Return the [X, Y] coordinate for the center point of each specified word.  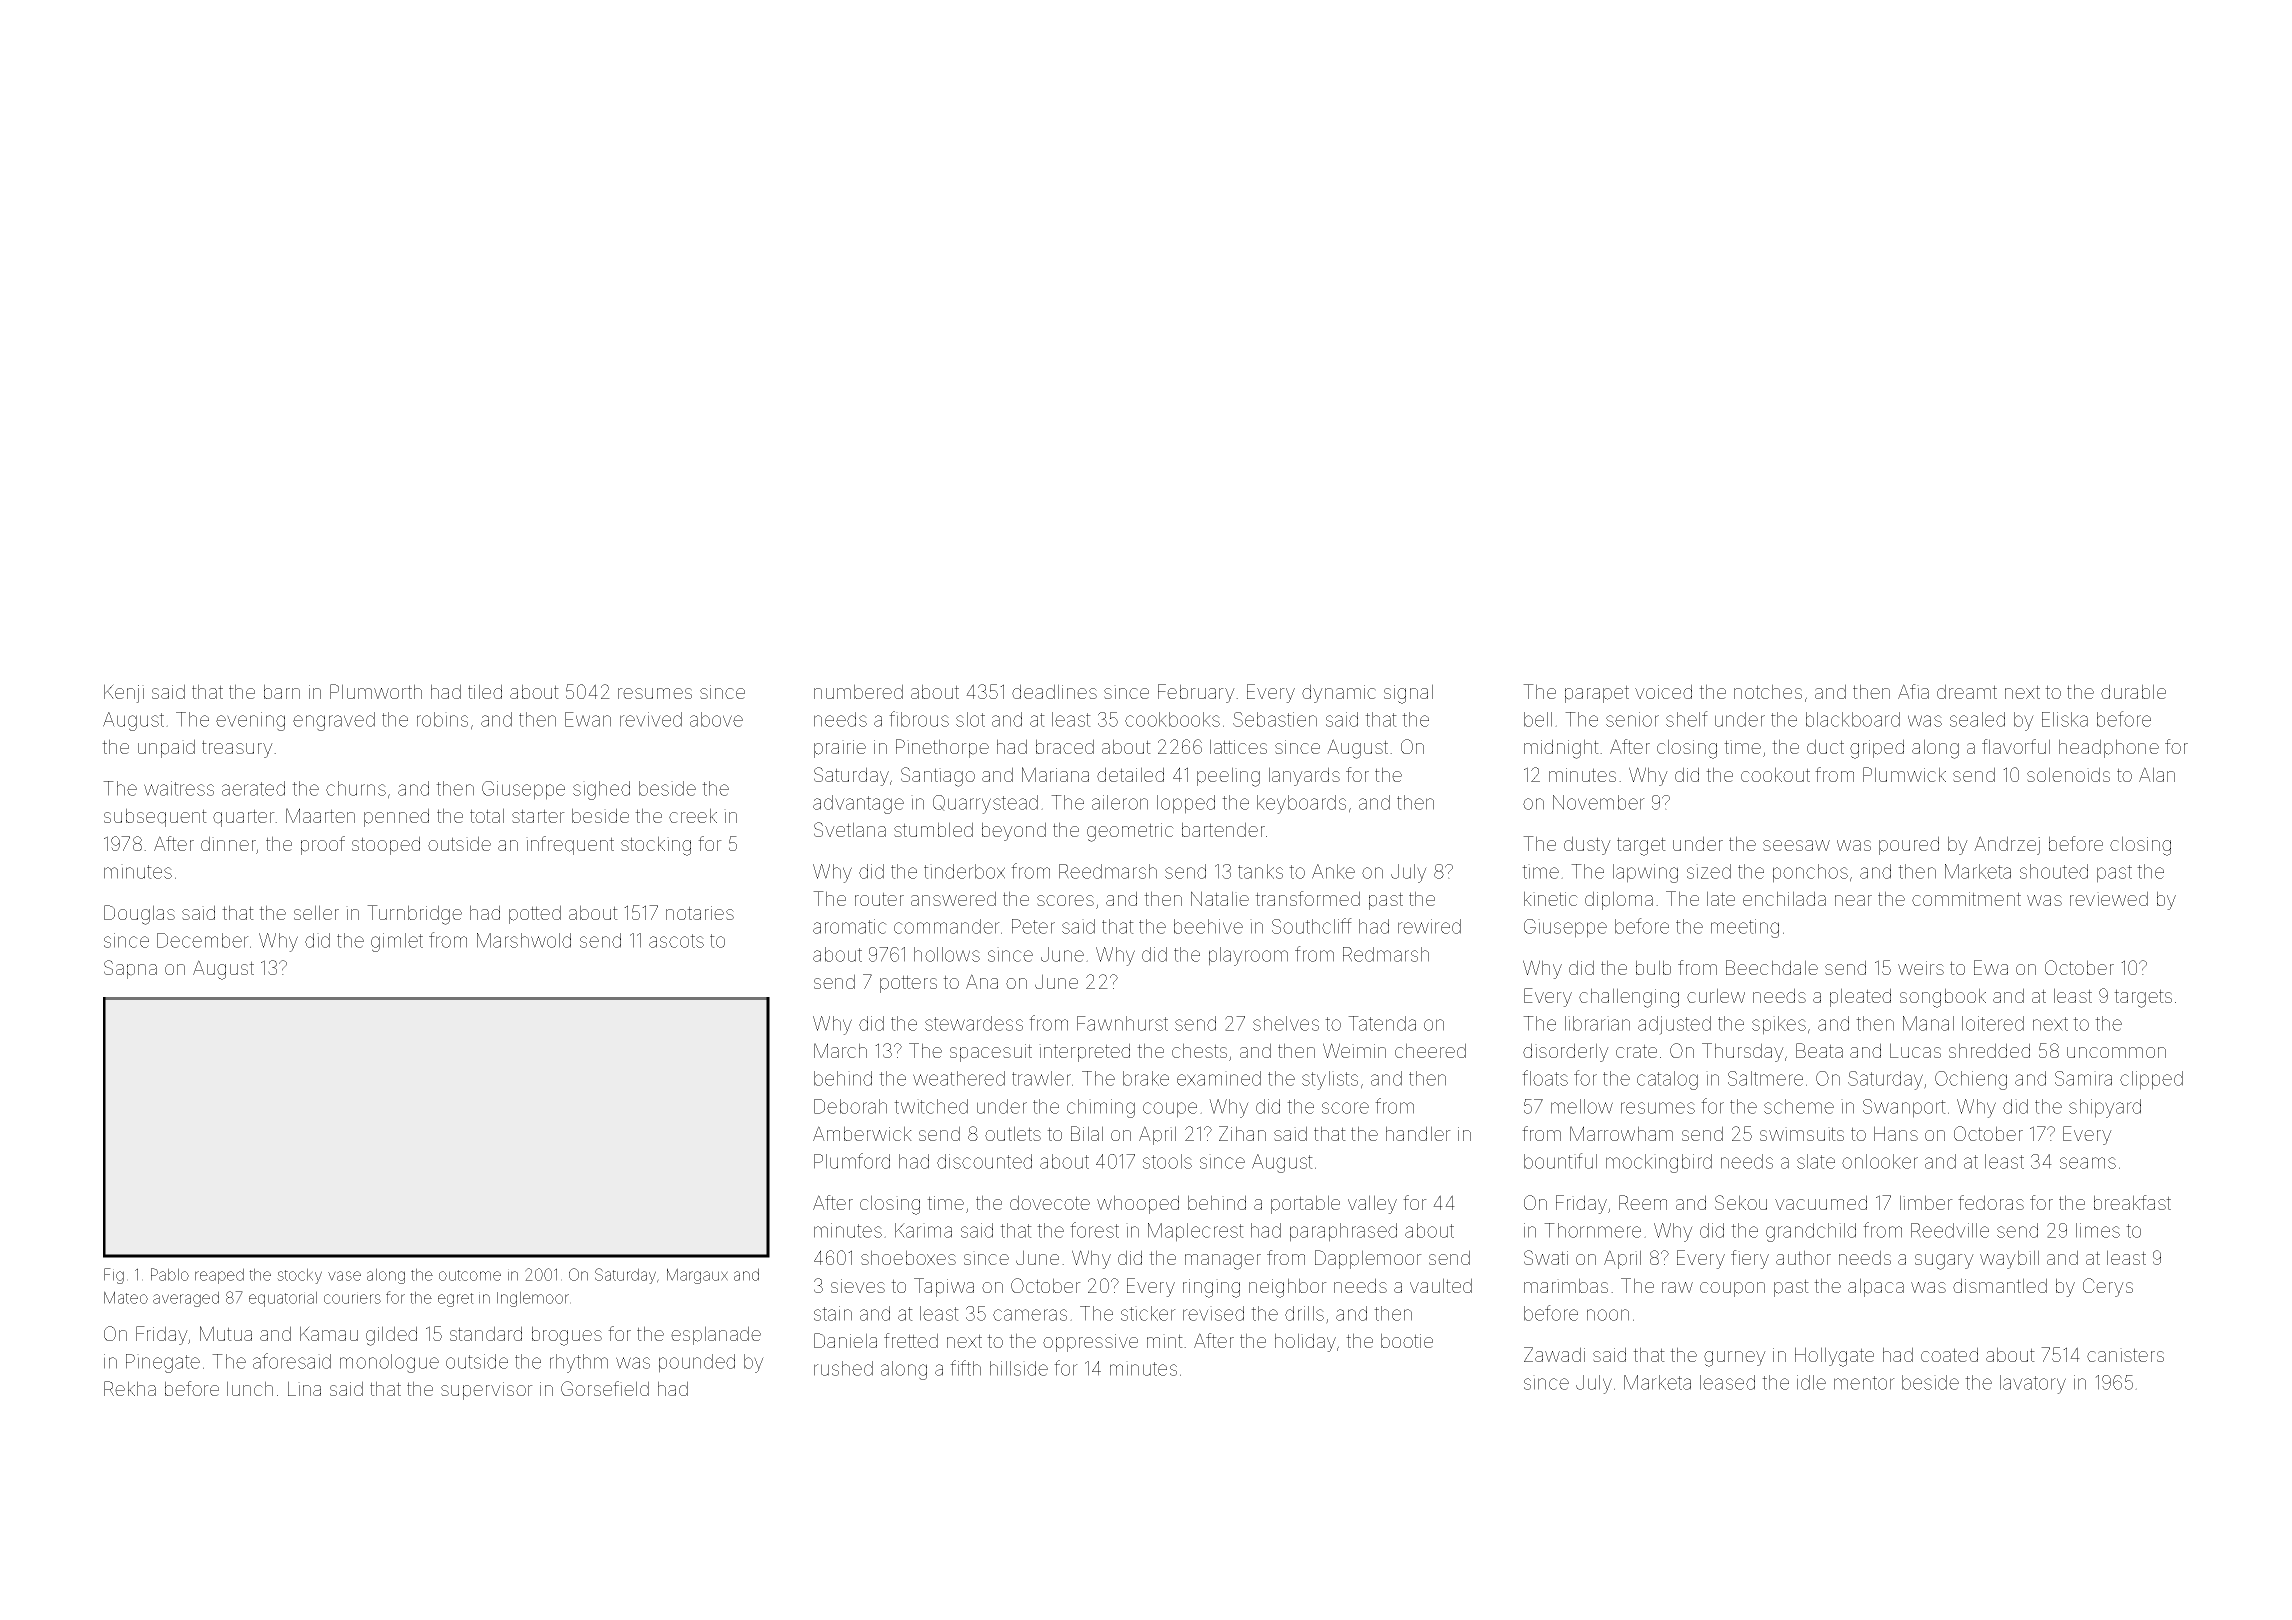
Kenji [124, 693]
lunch [250, 1388]
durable [2133, 691]
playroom [1248, 956]
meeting [1745, 928]
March [840, 1050]
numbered [858, 691]
